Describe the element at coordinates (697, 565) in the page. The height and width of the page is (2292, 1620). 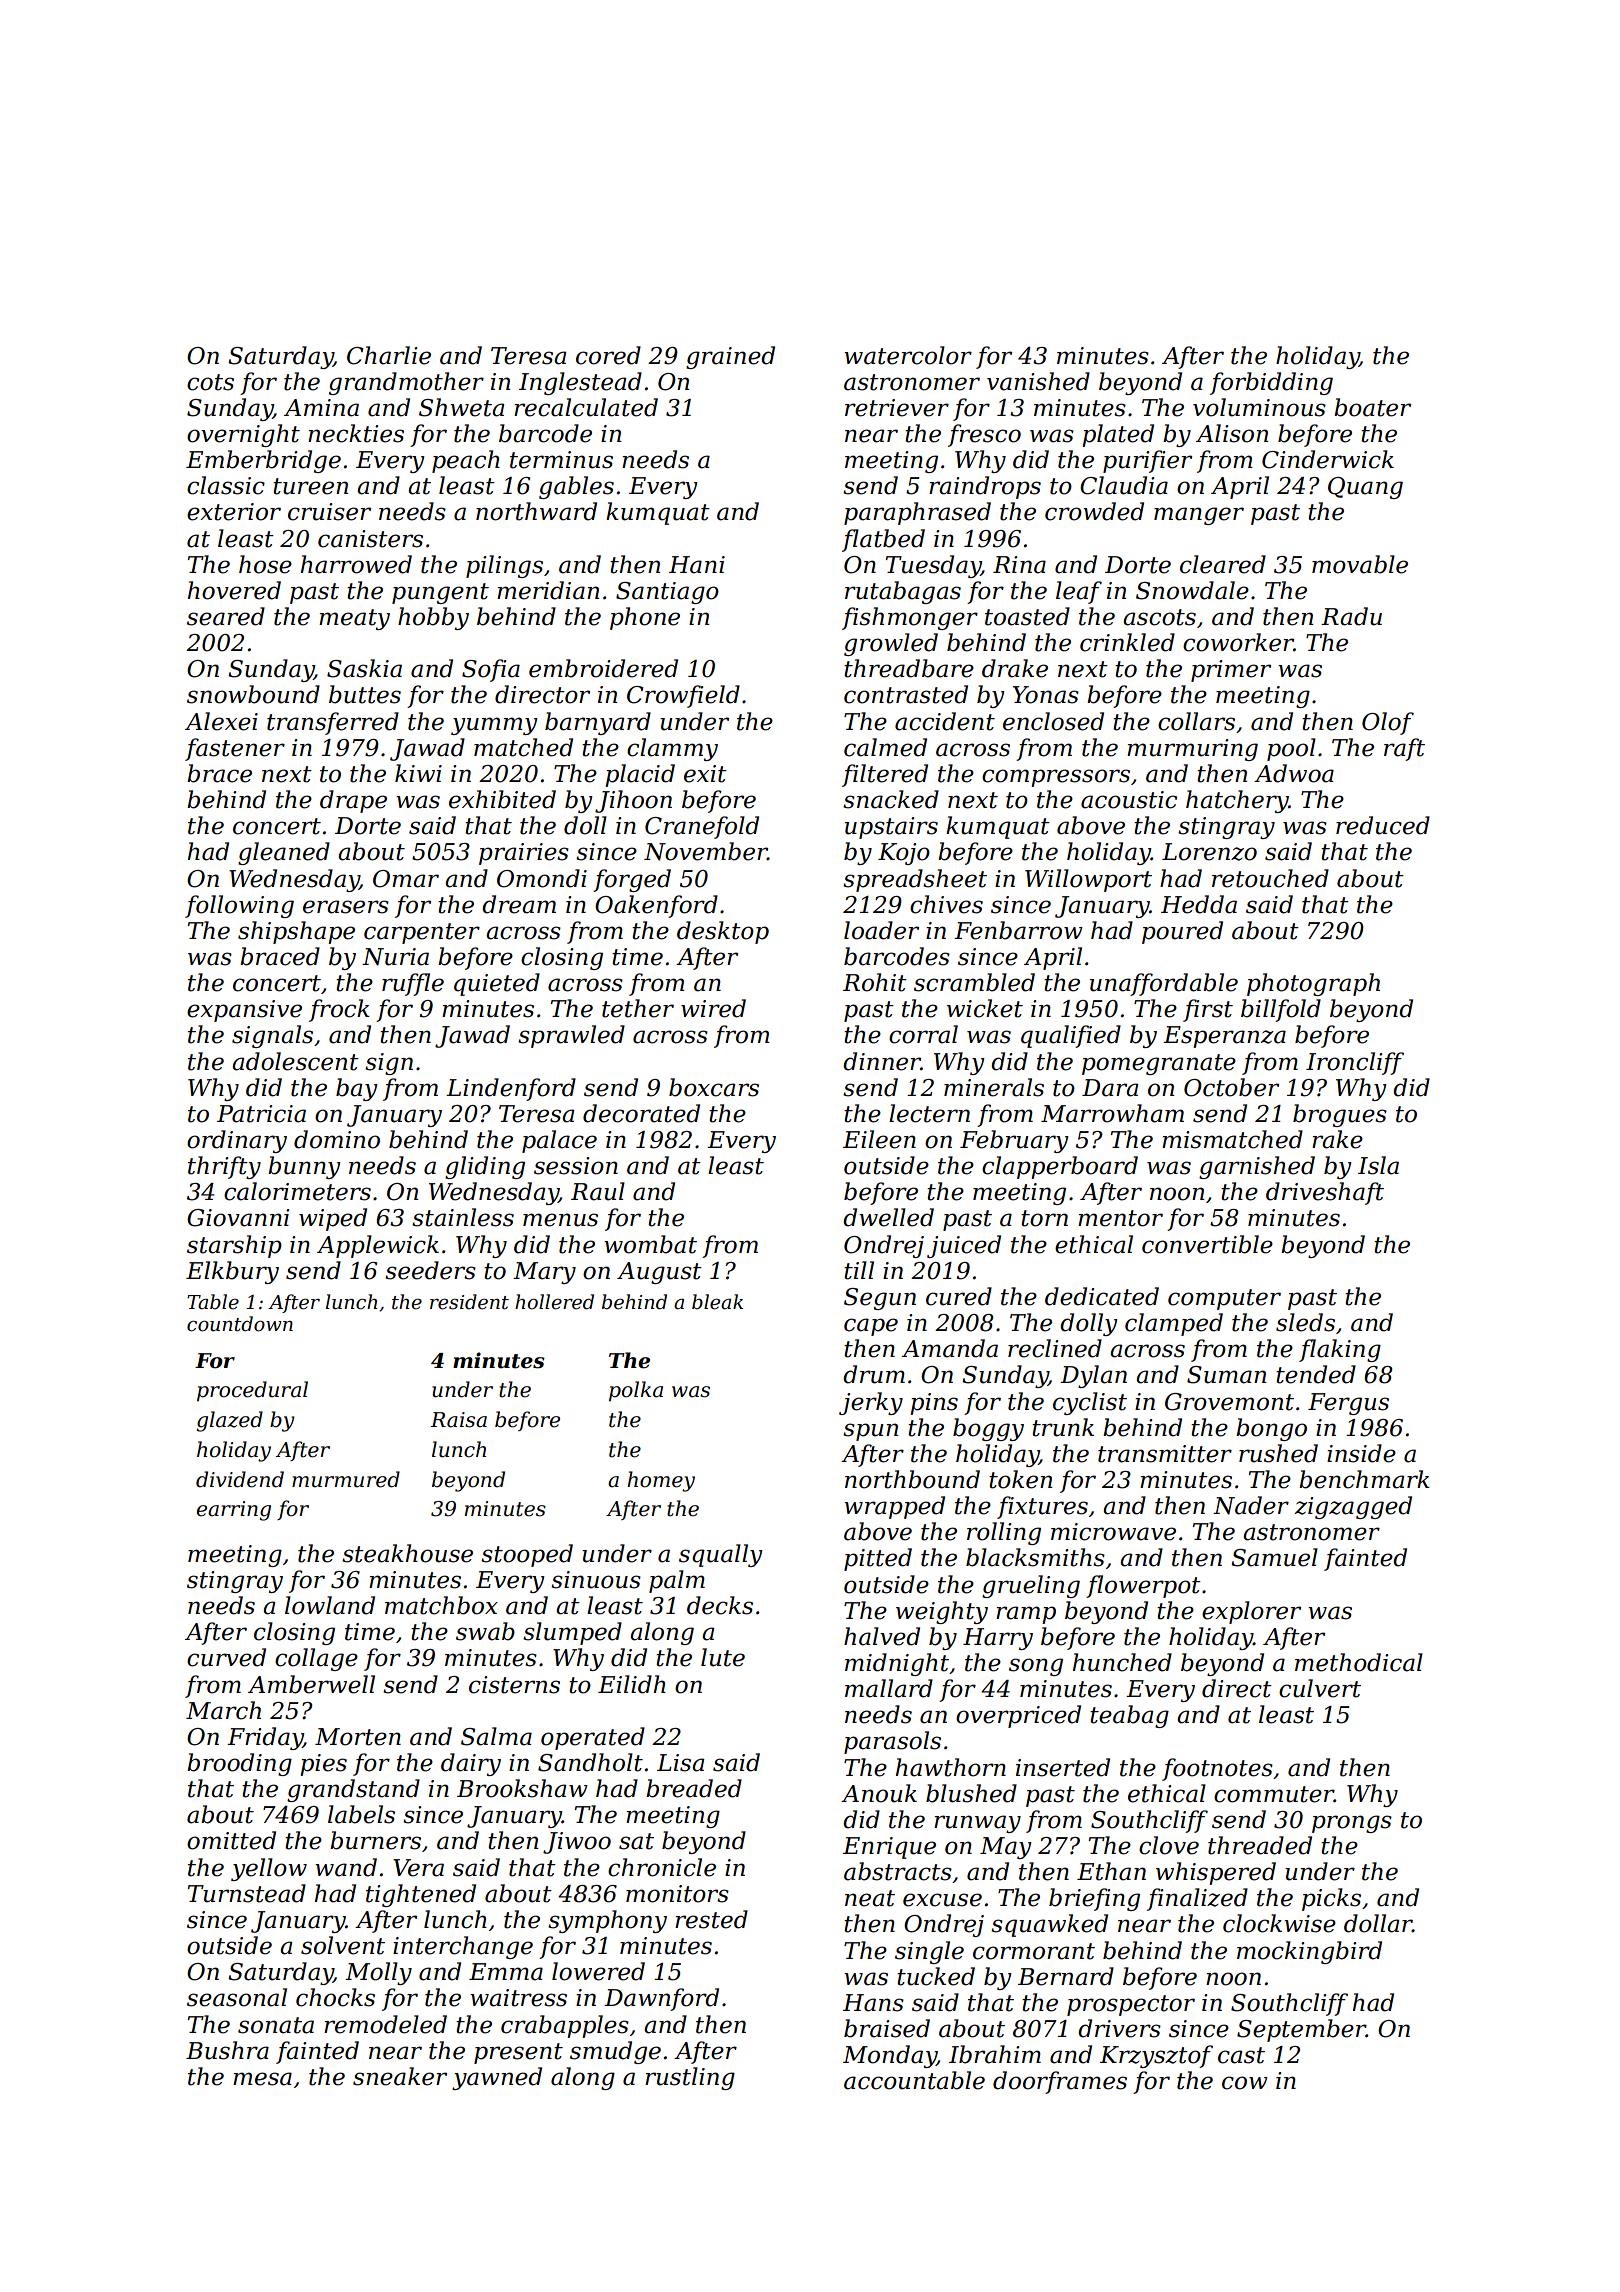
I see `Hani` at that location.
